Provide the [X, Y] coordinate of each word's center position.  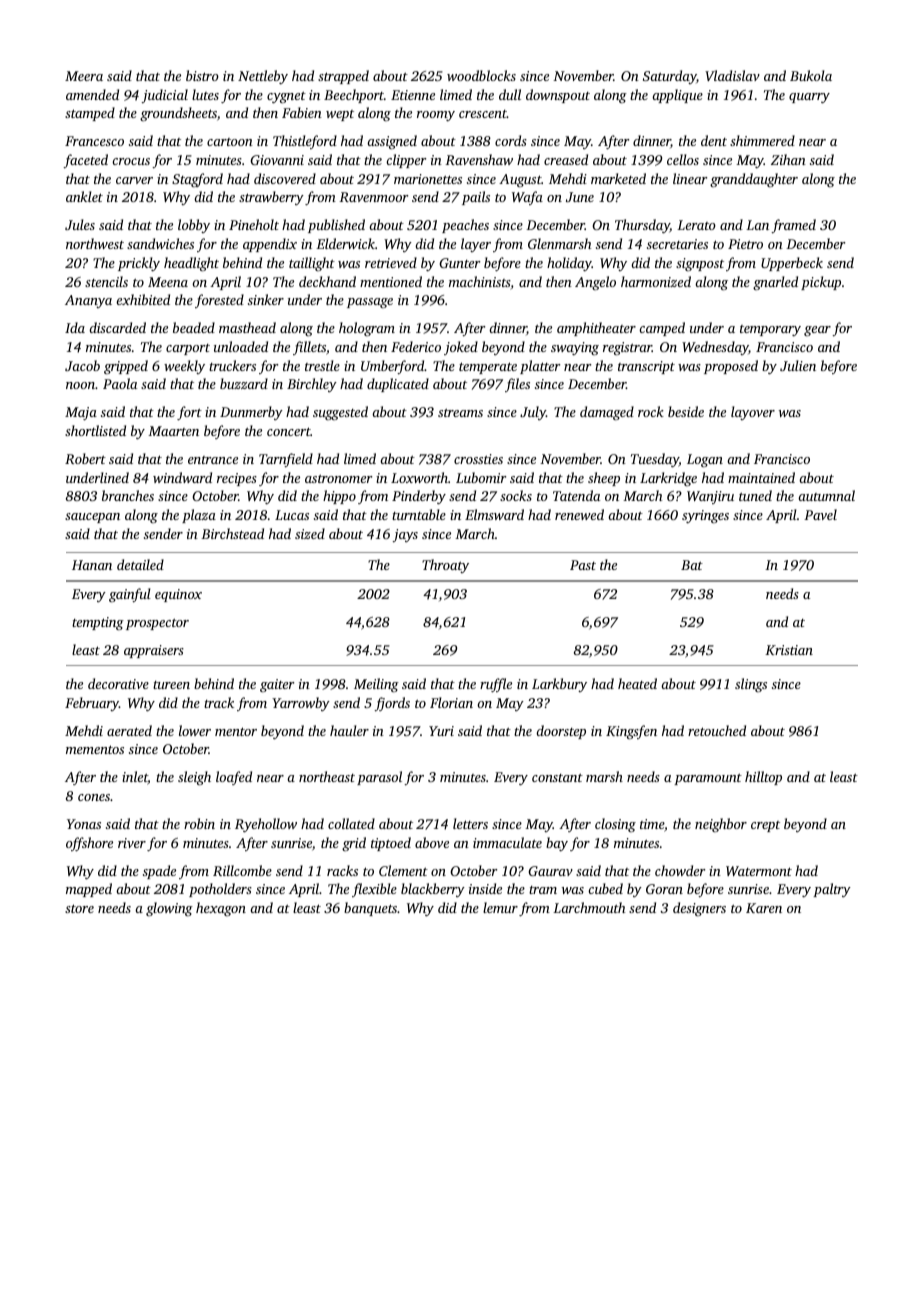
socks [516, 495]
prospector [157, 624]
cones [94, 797]
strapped [343, 77]
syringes [705, 517]
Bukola [811, 75]
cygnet [286, 97]
